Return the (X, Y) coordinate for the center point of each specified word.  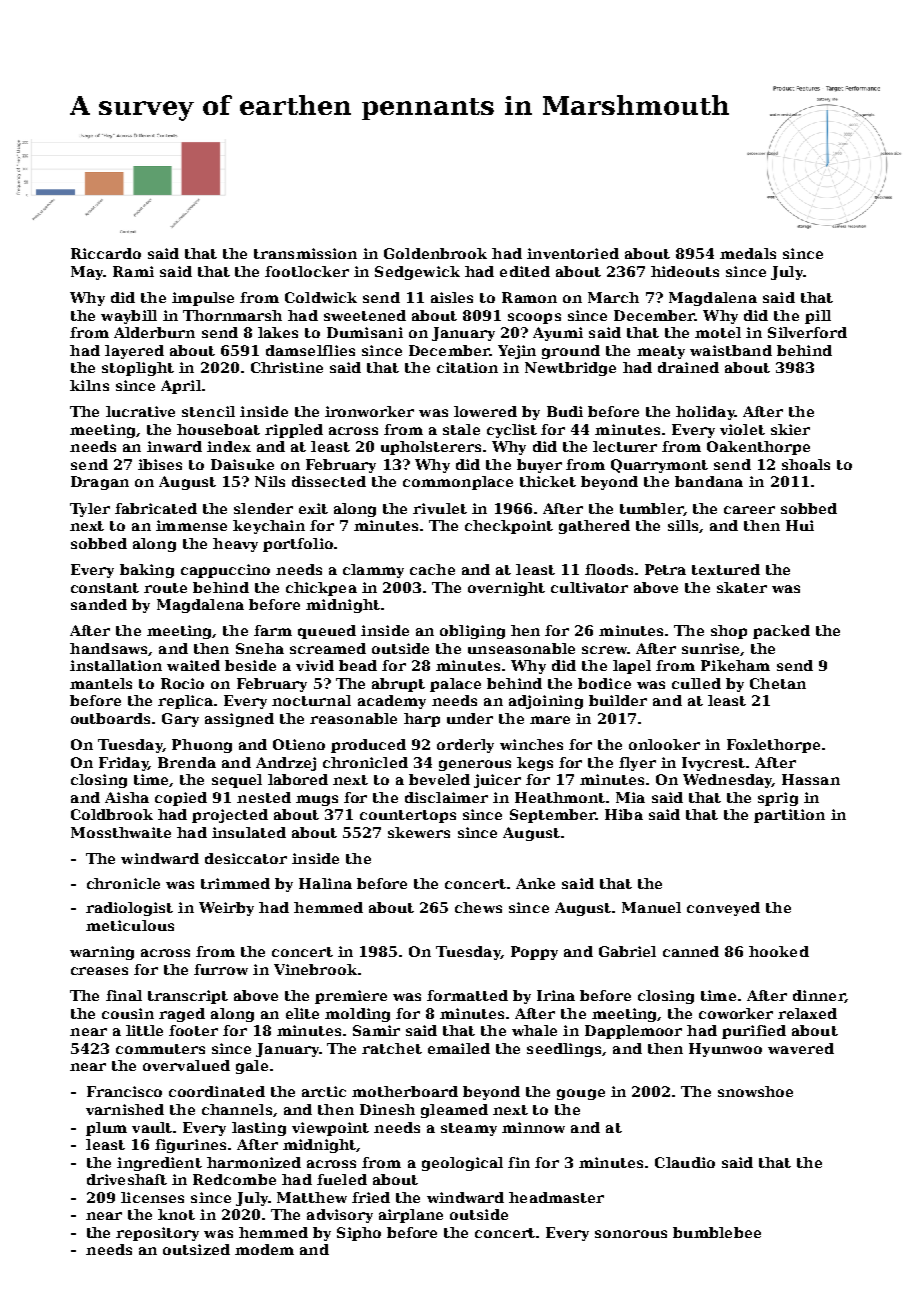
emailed (459, 1048)
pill (818, 317)
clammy (373, 571)
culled (696, 683)
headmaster (556, 1197)
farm (273, 630)
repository (157, 1234)
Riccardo (106, 253)
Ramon (529, 297)
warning (102, 953)
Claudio (685, 1162)
